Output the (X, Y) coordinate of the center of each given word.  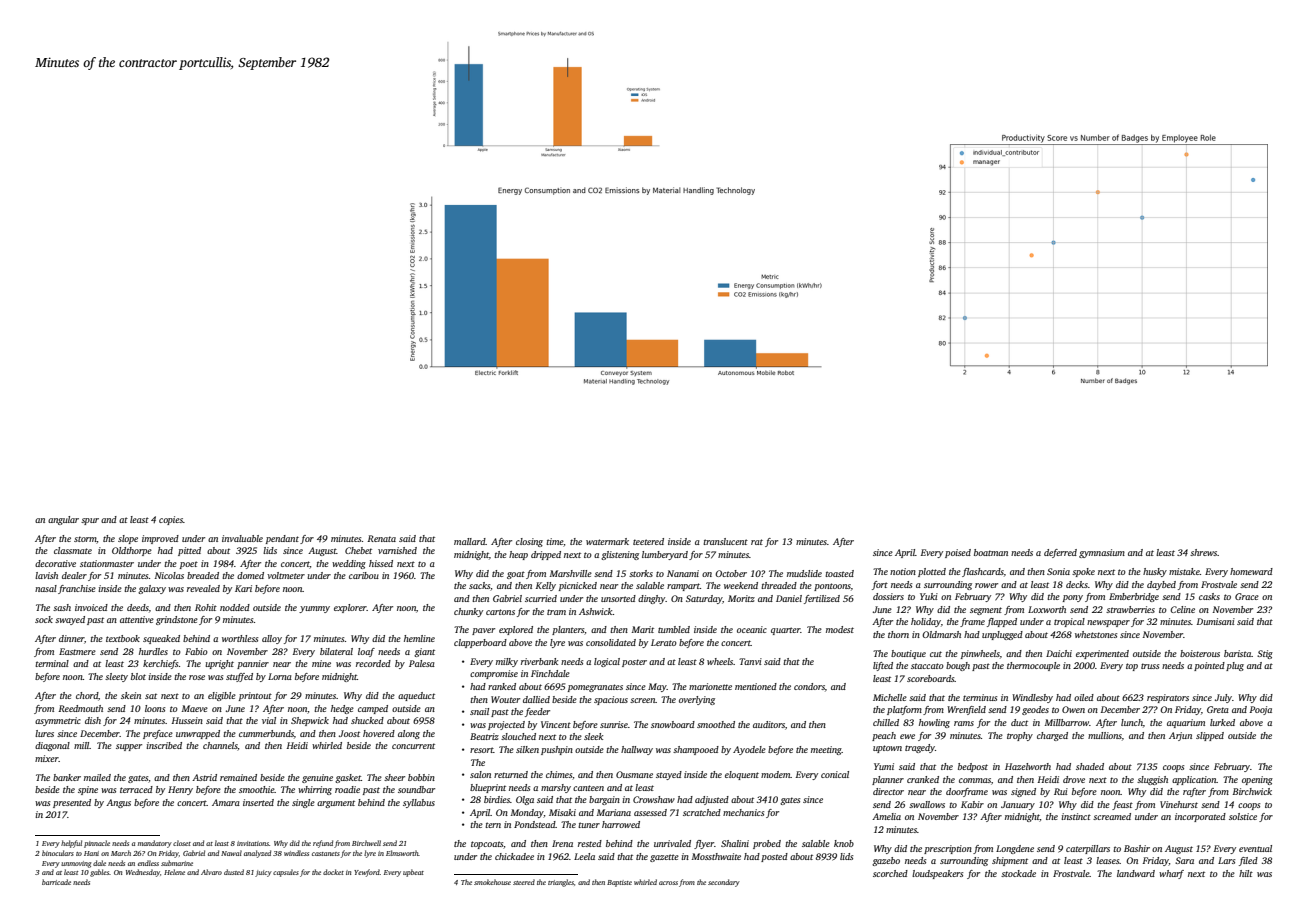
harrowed (621, 824)
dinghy (652, 599)
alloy (272, 639)
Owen (1073, 709)
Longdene (1015, 849)
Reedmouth (80, 708)
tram (556, 612)
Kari (243, 588)
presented (72, 803)
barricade (56, 882)
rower (986, 585)
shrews (1203, 552)
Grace (1247, 596)
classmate (73, 550)
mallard (470, 541)
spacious (611, 700)
